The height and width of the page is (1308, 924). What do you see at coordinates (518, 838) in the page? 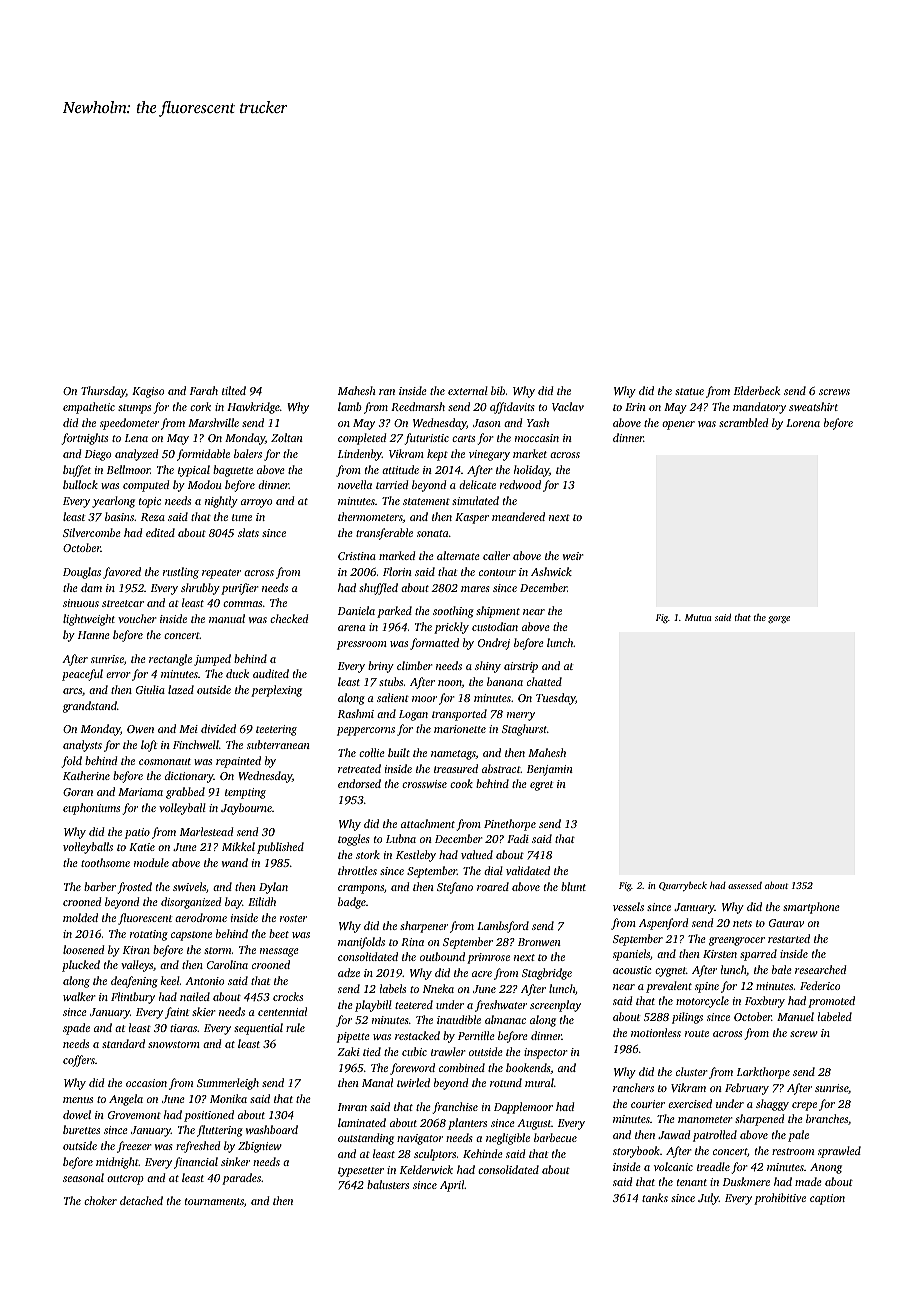
I see `Fadi` at bounding box center [518, 838].
